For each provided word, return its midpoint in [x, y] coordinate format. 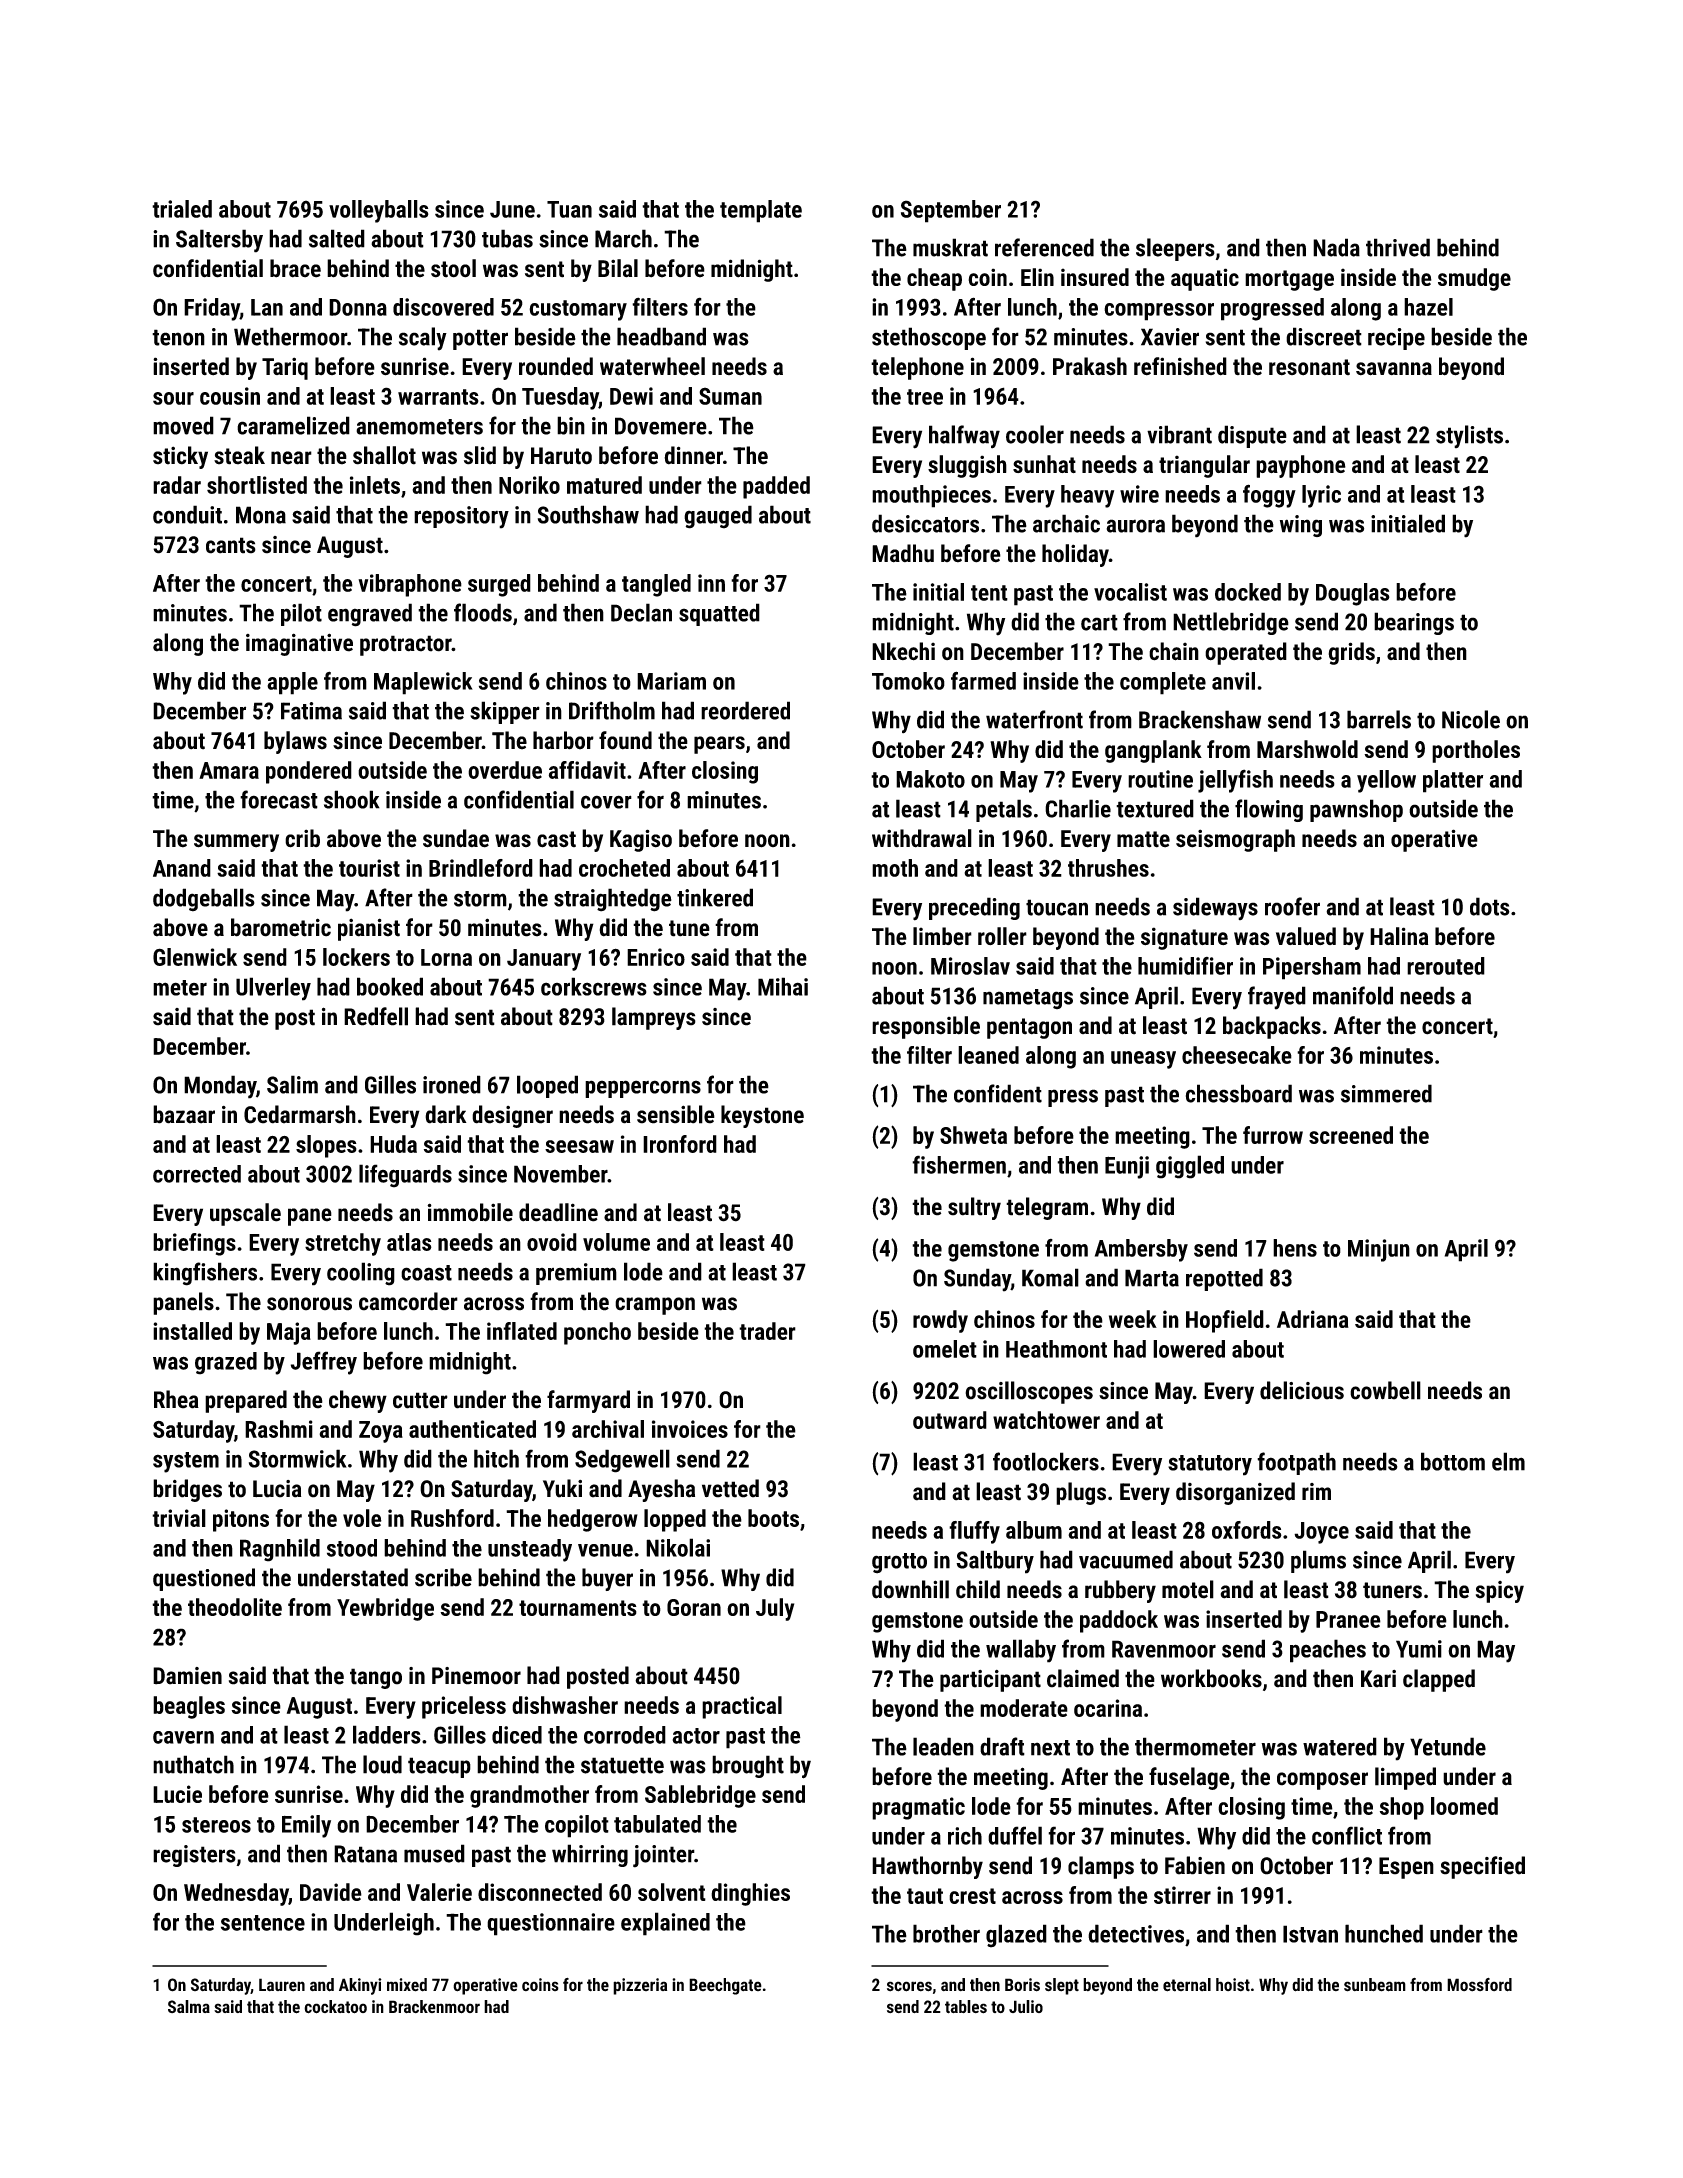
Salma [189, 2006]
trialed [182, 209]
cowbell [1385, 1390]
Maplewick [423, 683]
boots [773, 1518]
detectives [1136, 1933]
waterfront [1034, 719]
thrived [1398, 247]
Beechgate [725, 1986]
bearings [1414, 623]
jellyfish [1235, 781]
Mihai [783, 986]
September [951, 211]
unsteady [530, 1550]
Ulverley [273, 989]
